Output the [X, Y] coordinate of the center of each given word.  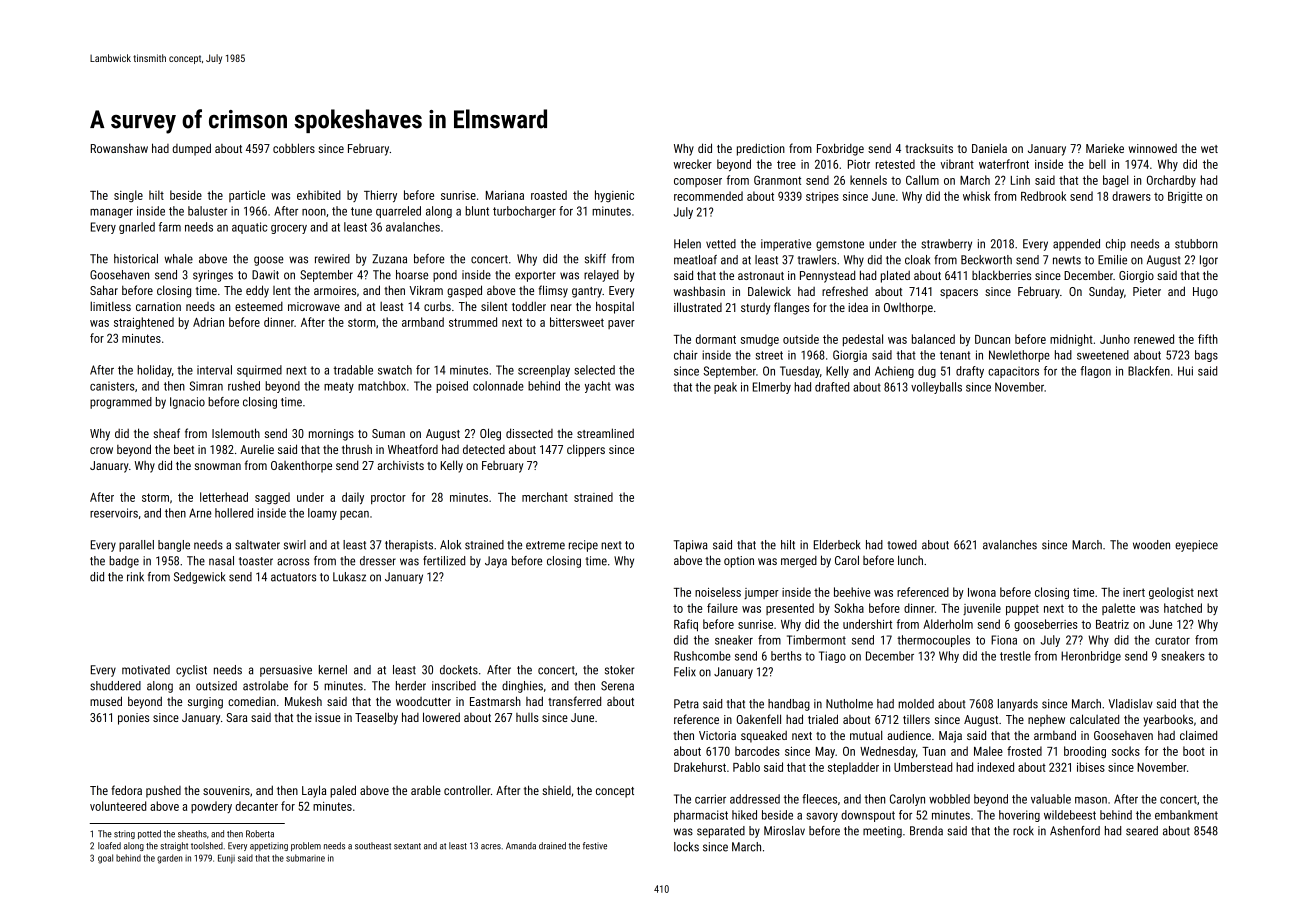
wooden [1151, 545]
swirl [295, 545]
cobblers [294, 148]
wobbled [949, 799]
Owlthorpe [908, 308]
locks [686, 847]
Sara [237, 717]
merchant [545, 497]
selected [594, 370]
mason [1091, 800]
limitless [110, 306]
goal [105, 859]
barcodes [757, 751]
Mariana [505, 195]
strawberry [946, 245]
